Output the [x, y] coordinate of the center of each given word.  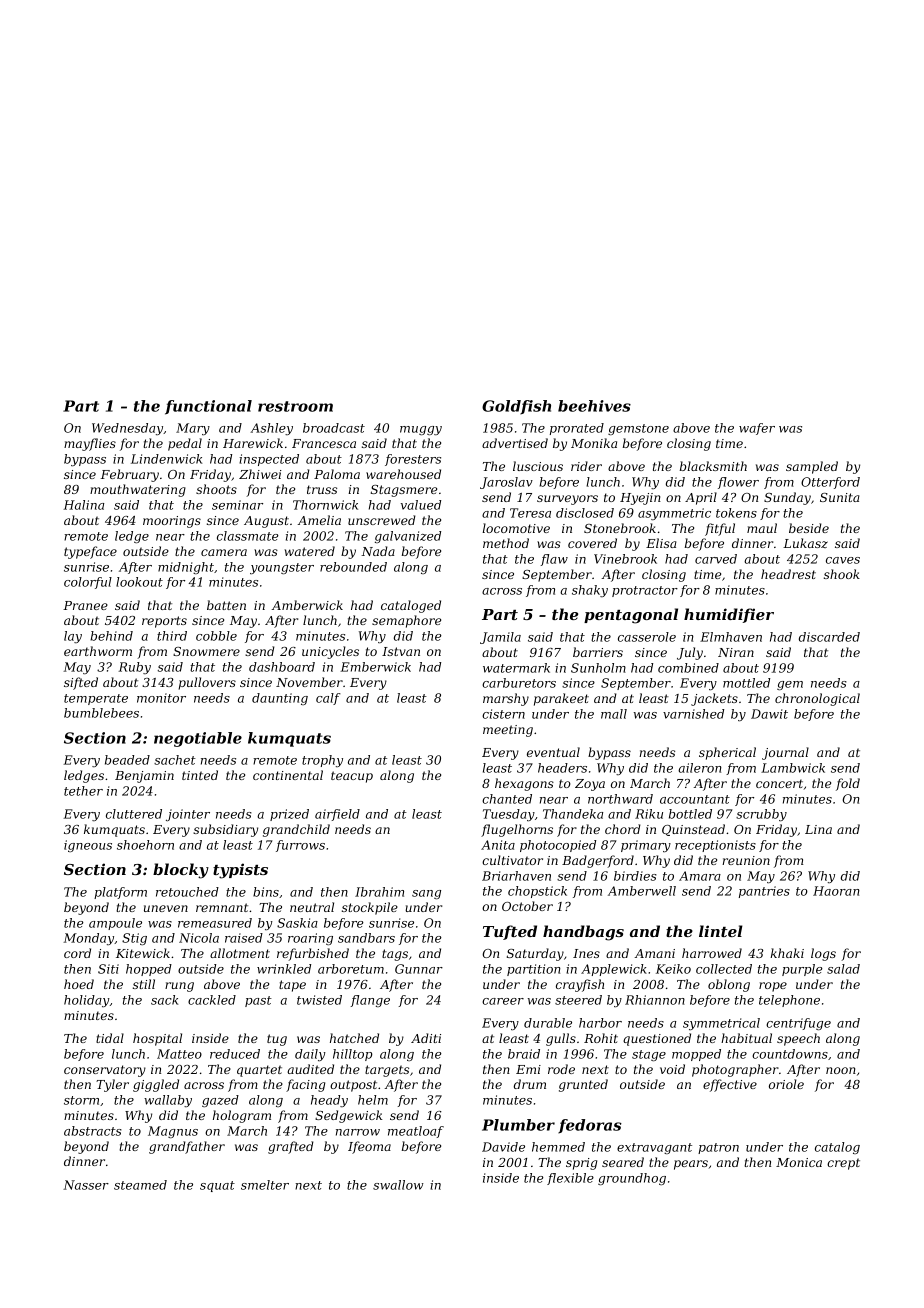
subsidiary [225, 830]
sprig [581, 1164]
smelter [265, 1185]
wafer [757, 429]
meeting [508, 731]
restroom [295, 406]
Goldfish [516, 407]
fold [848, 784]
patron [718, 1148]
